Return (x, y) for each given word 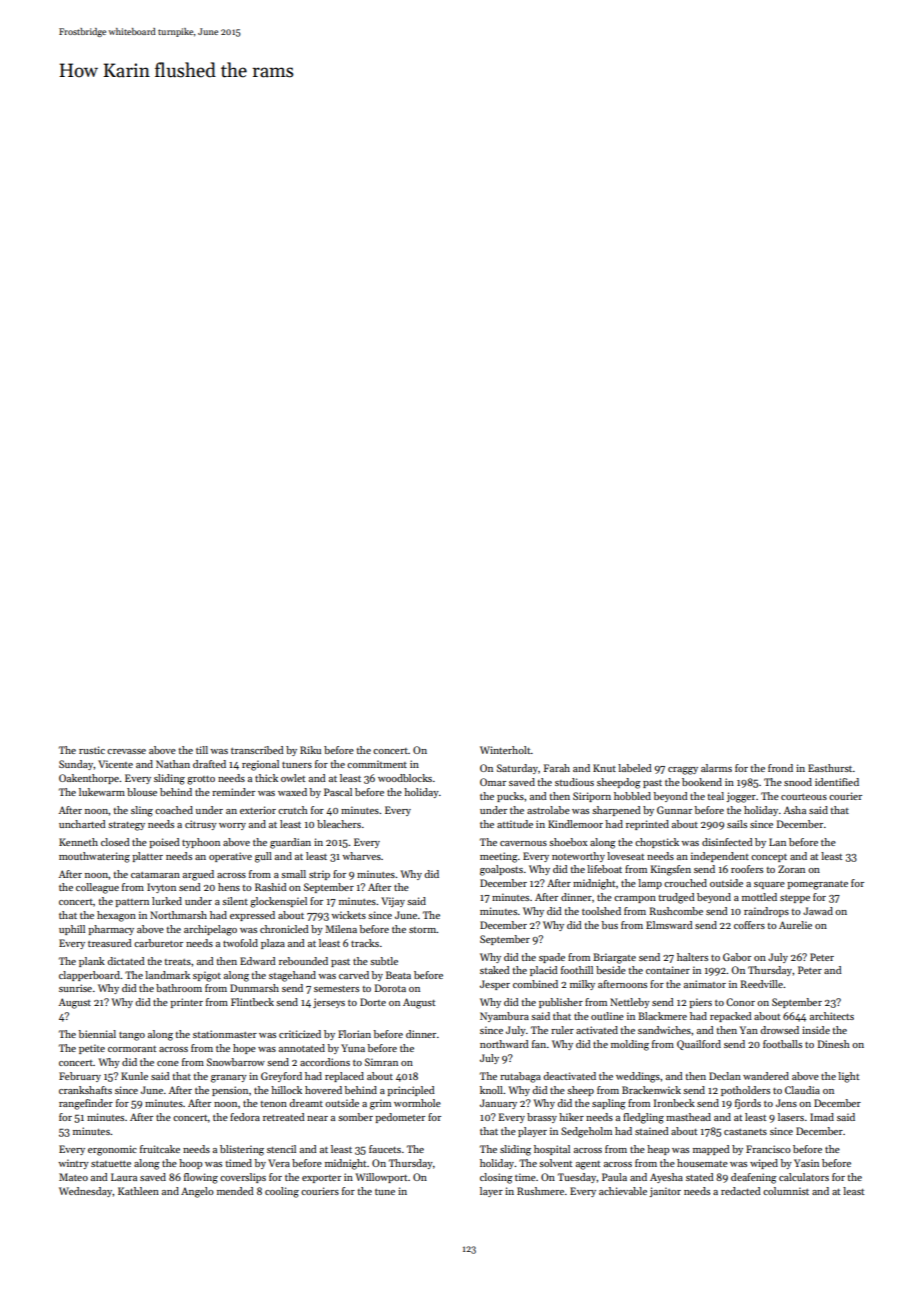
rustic (92, 750)
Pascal (338, 792)
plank (92, 962)
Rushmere (540, 1191)
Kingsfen (671, 870)
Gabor (737, 957)
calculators (804, 1177)
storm (423, 930)
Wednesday (86, 1192)
